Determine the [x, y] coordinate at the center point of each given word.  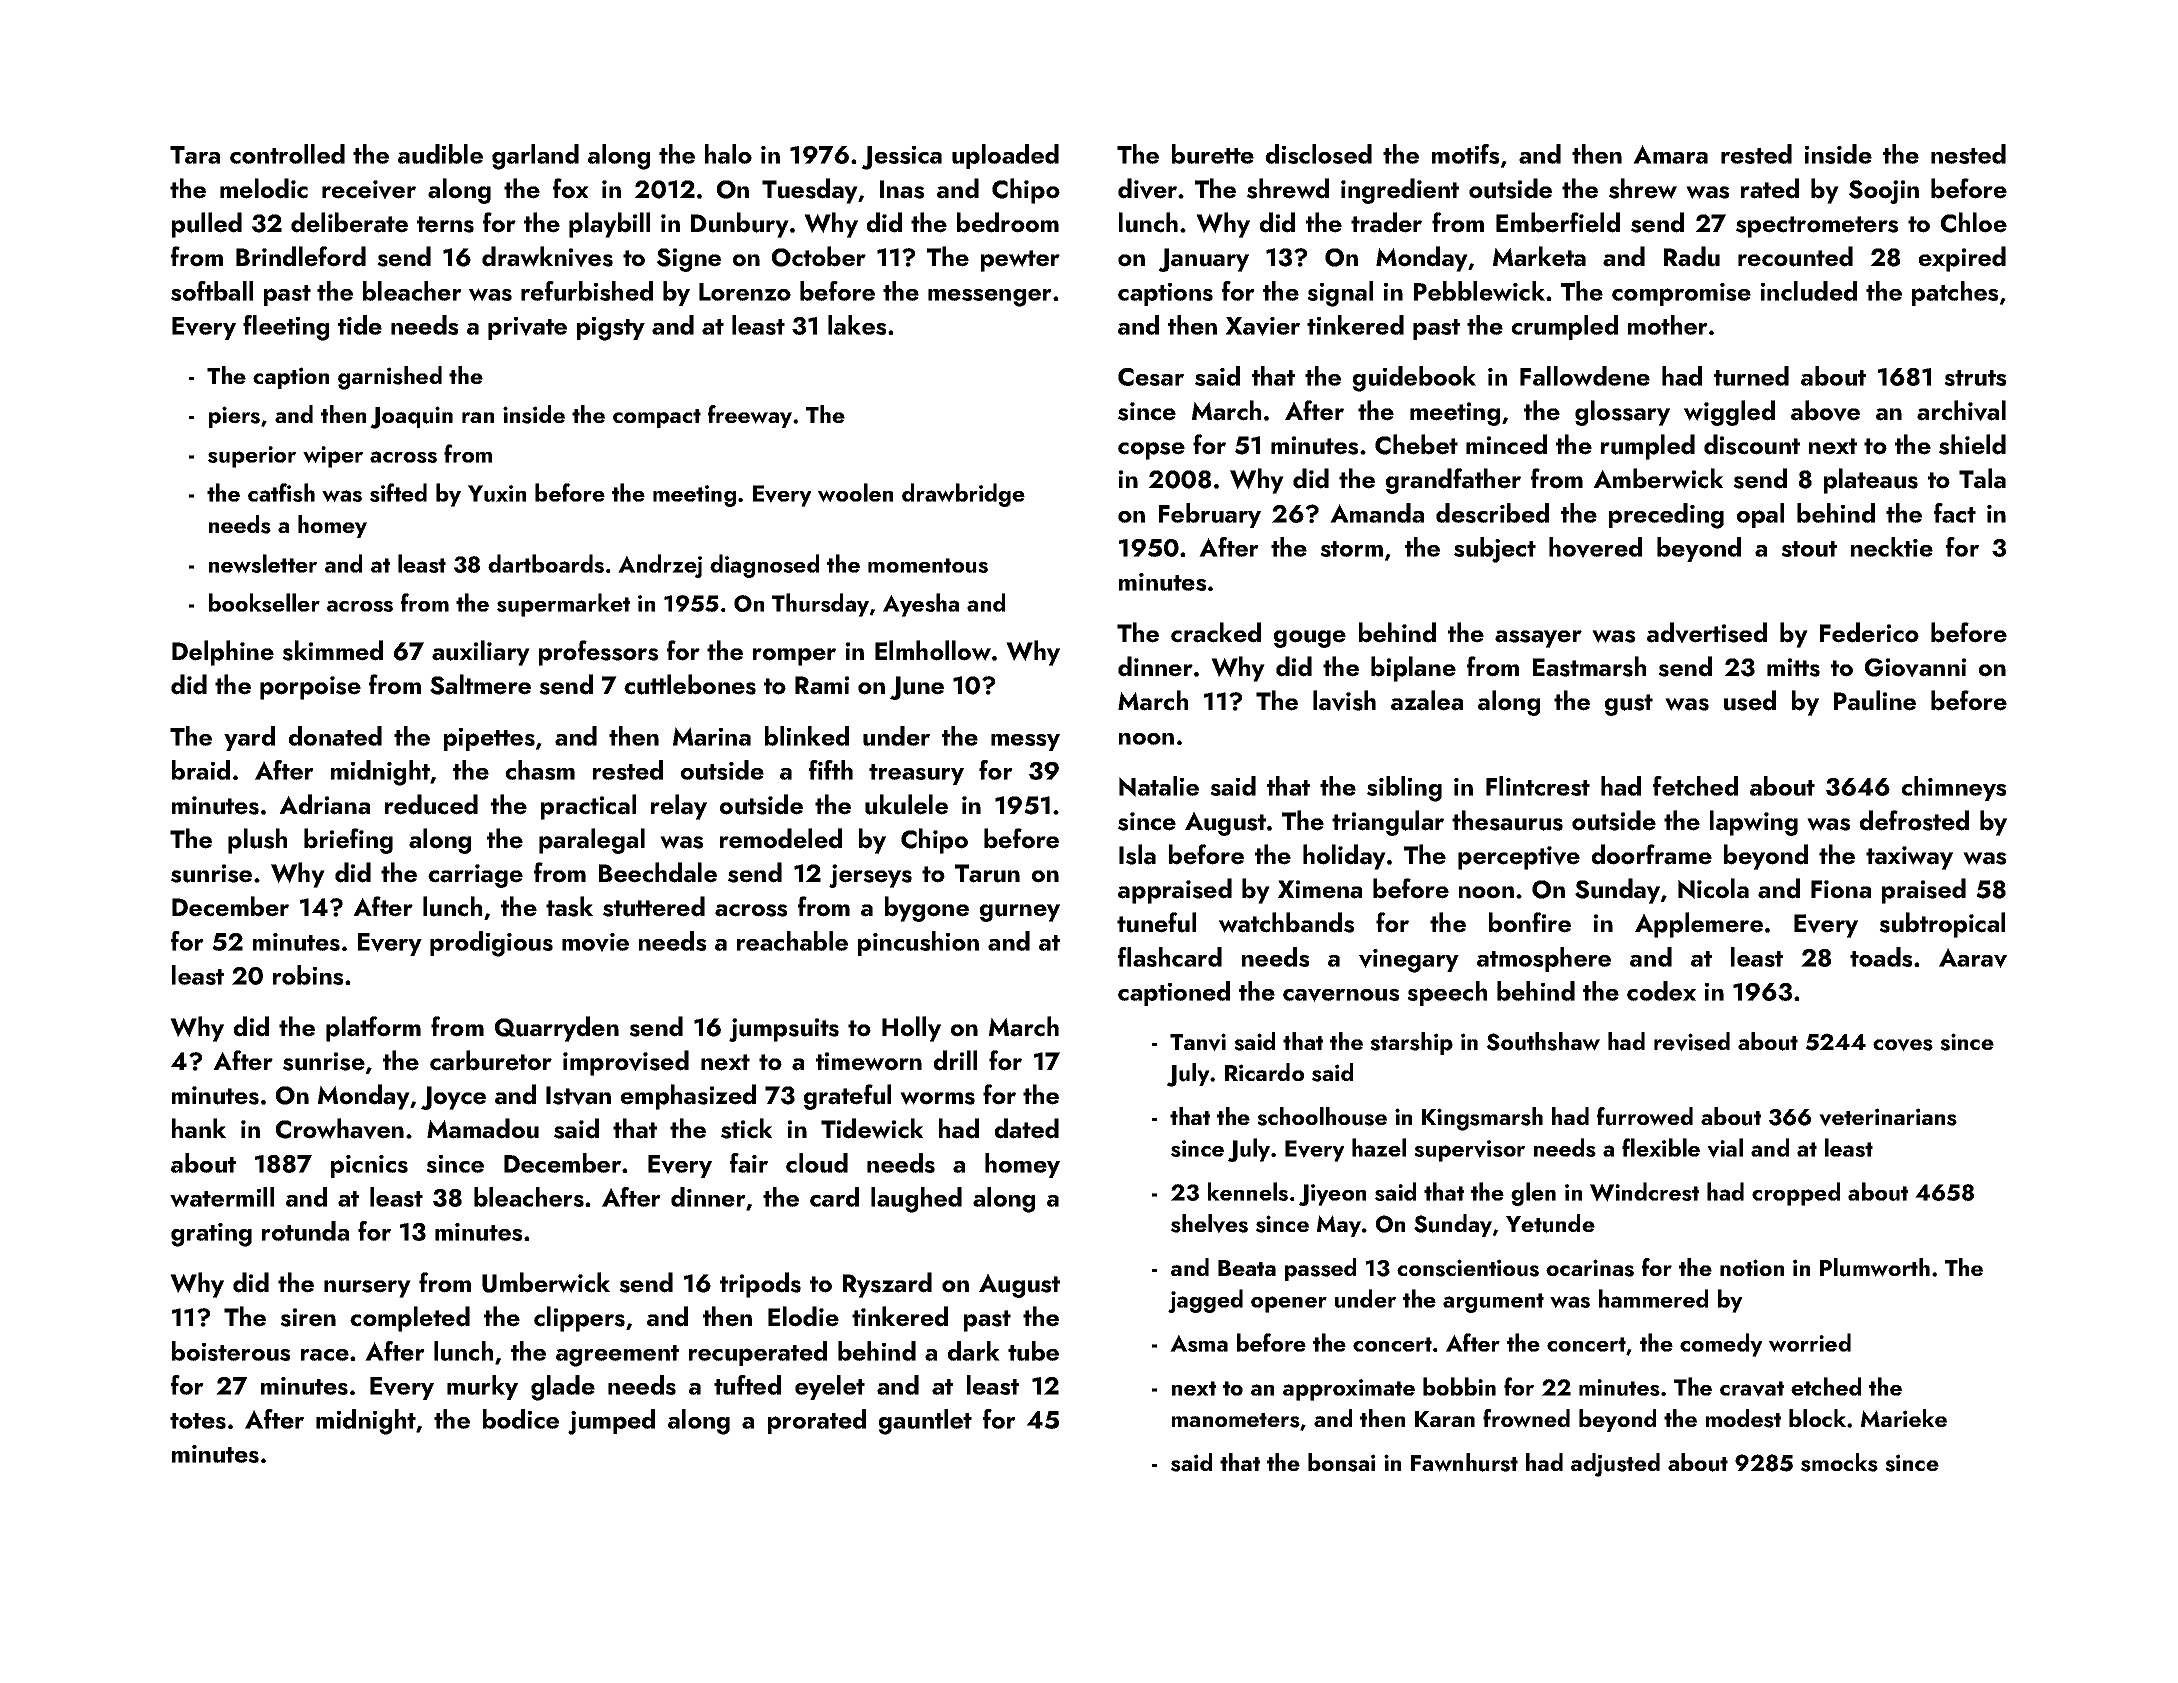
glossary [1622, 413]
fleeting [286, 328]
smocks [1839, 1462]
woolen [855, 492]
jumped [611, 1422]
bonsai [1341, 1462]
